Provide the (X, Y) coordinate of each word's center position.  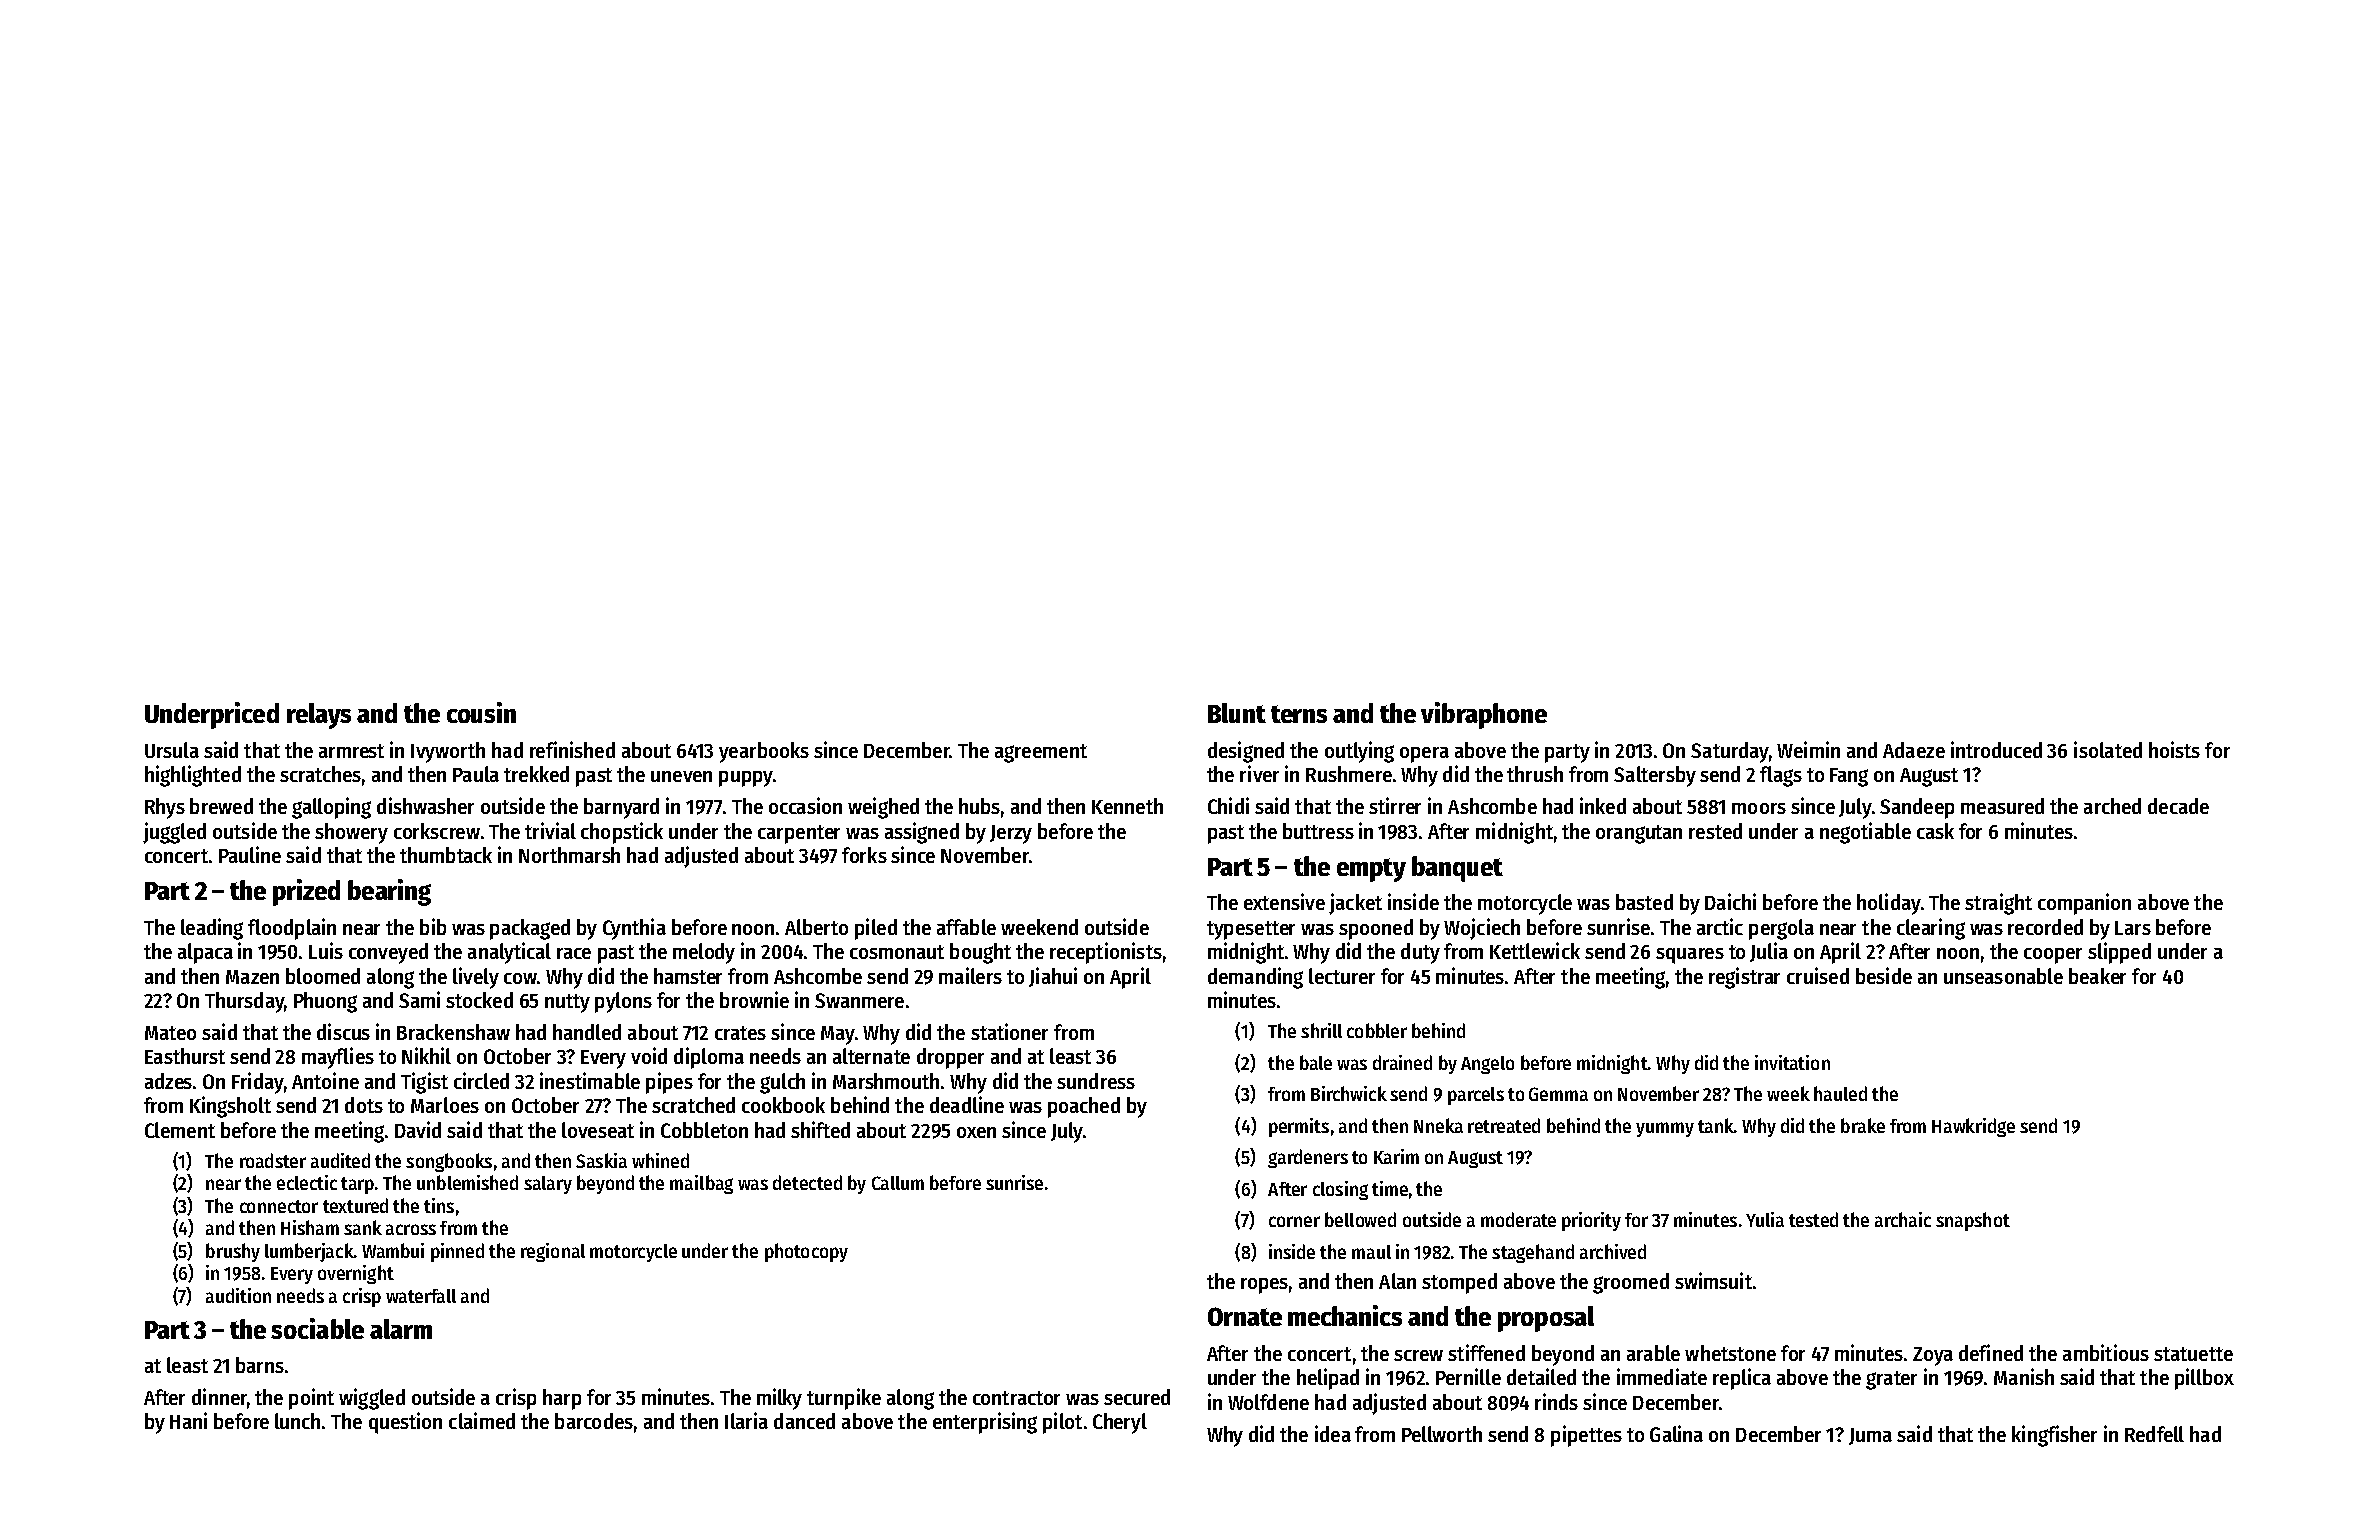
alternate (871, 1056)
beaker (2097, 976)
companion (2084, 904)
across (411, 1229)
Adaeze (1914, 750)
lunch (297, 1421)
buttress (1318, 831)
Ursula (172, 750)
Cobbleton (704, 1130)
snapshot (1973, 1221)
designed (1246, 752)
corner (1294, 1221)
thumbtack (446, 855)
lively (476, 978)
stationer (1009, 1031)
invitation (1792, 1062)
